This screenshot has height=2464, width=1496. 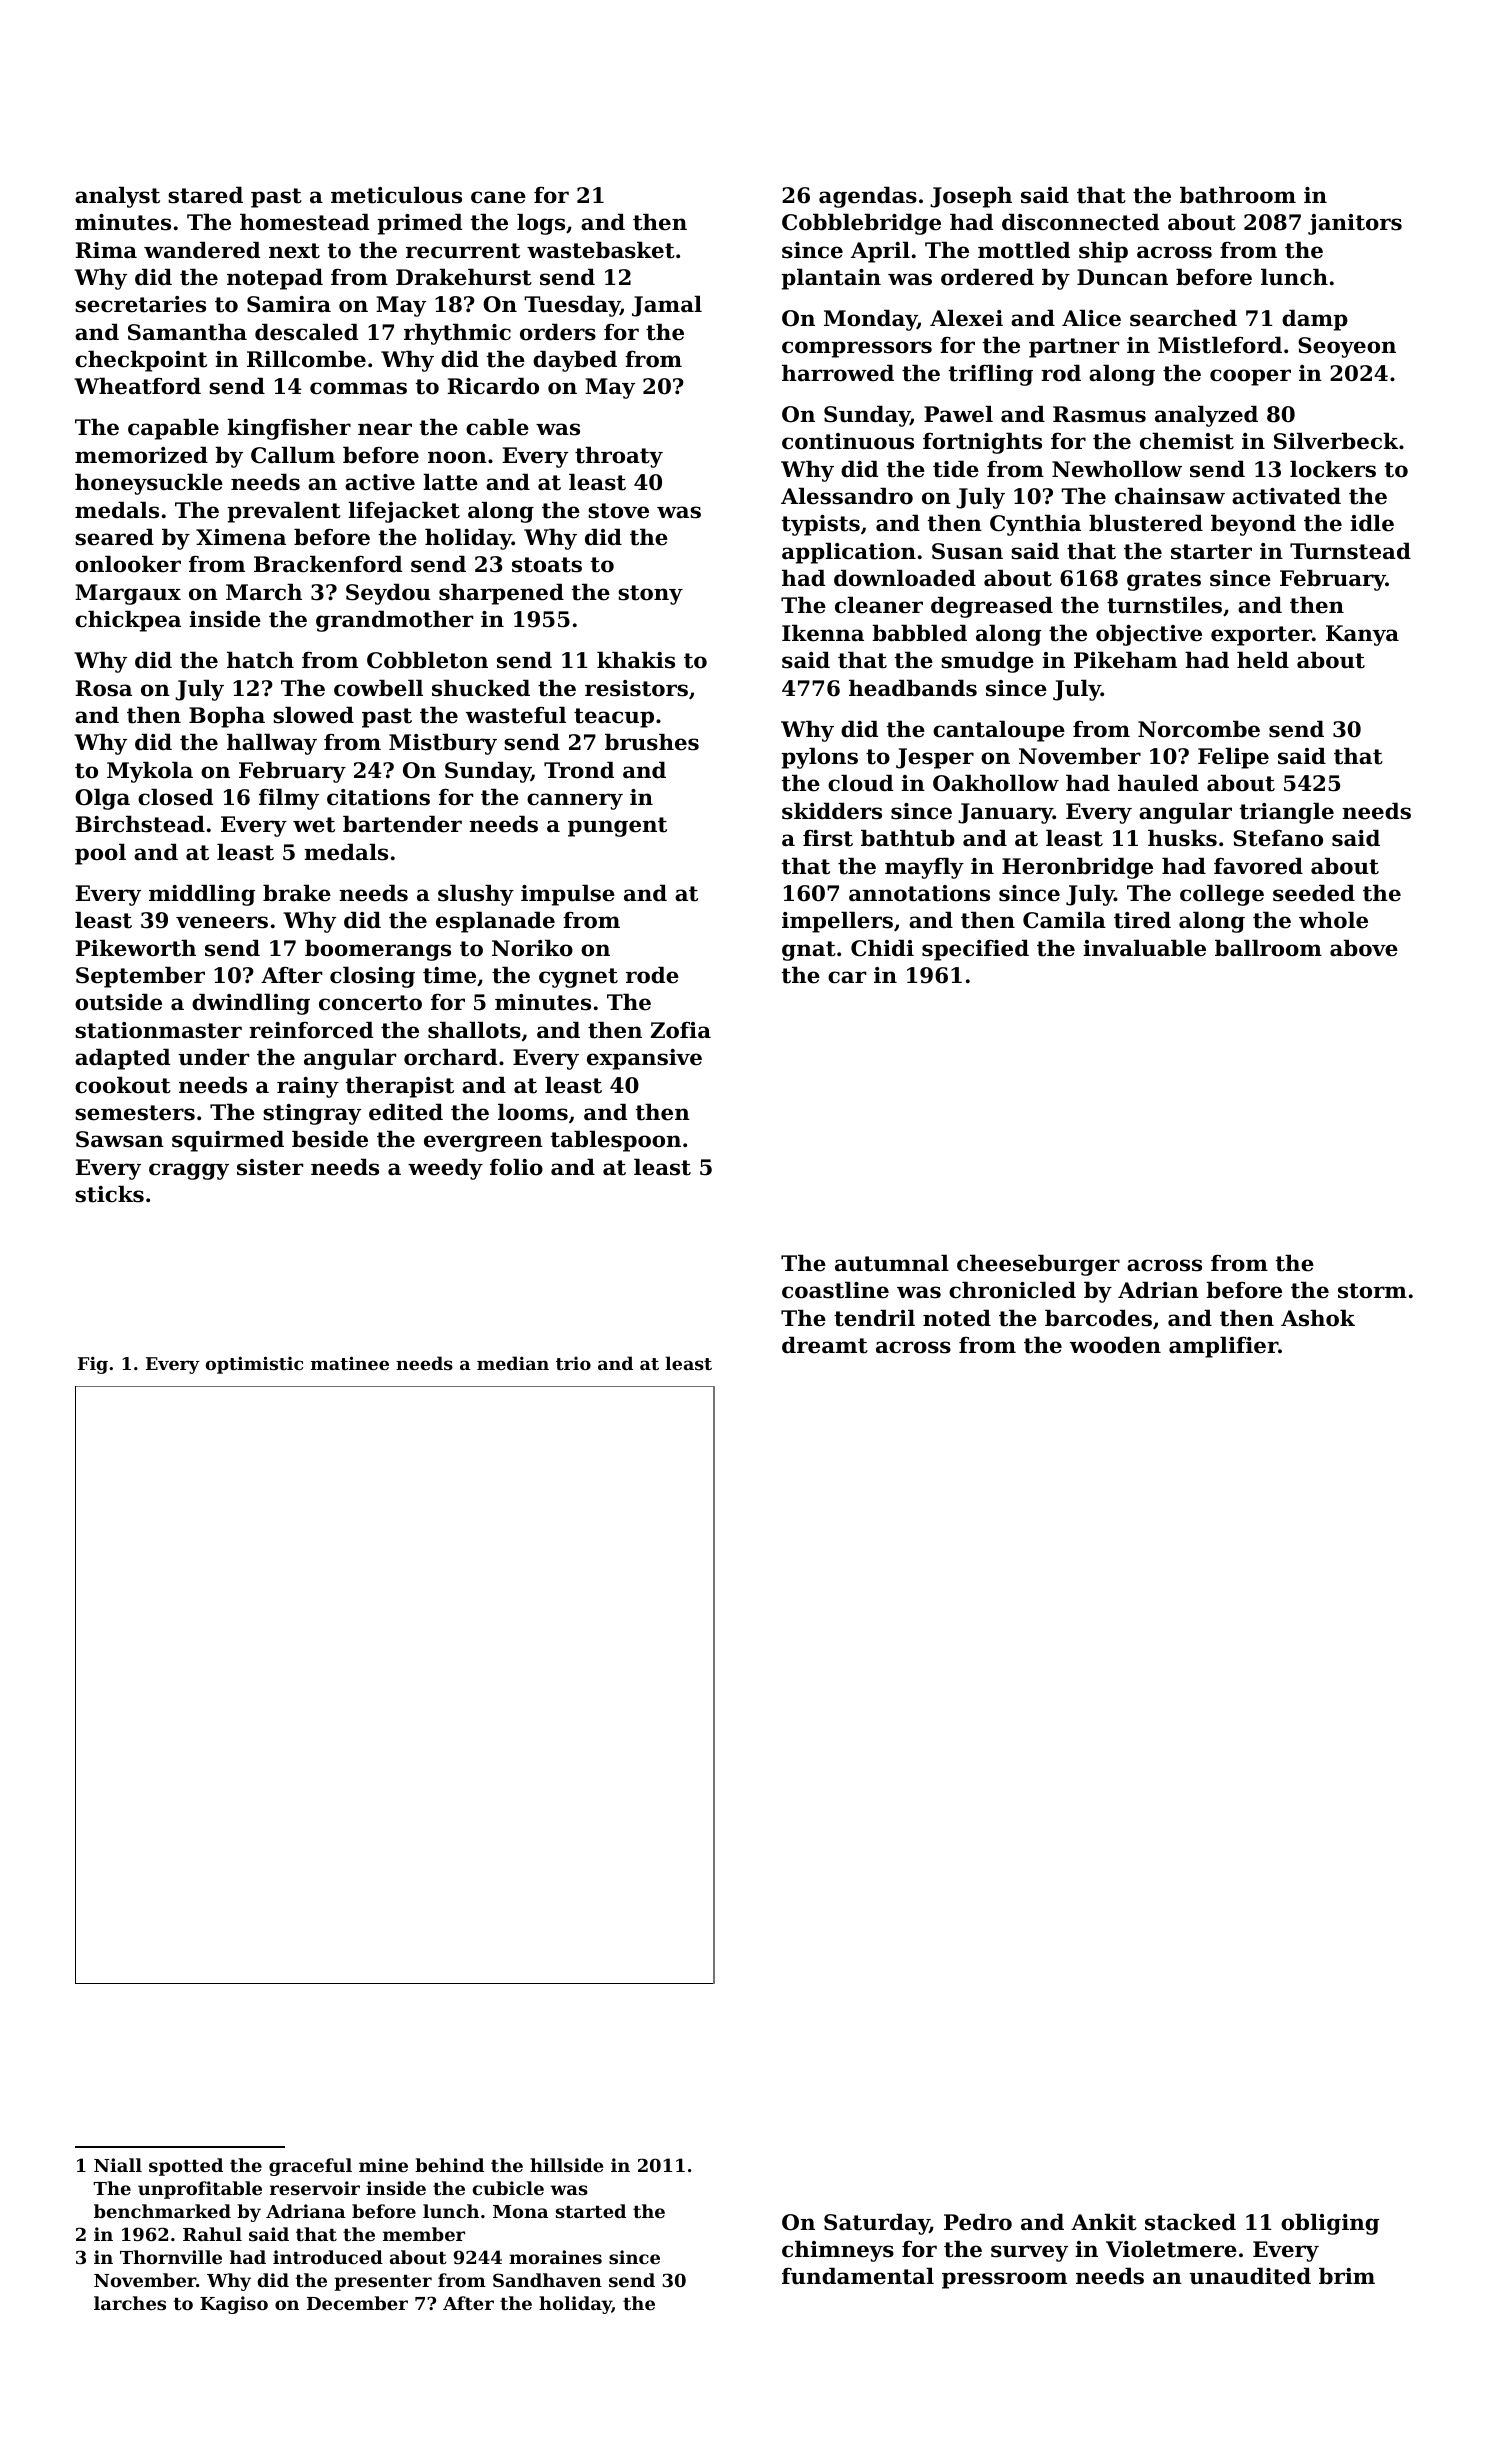 What do you see at coordinates (575, 361) in the screenshot?
I see `daybed` at bounding box center [575, 361].
